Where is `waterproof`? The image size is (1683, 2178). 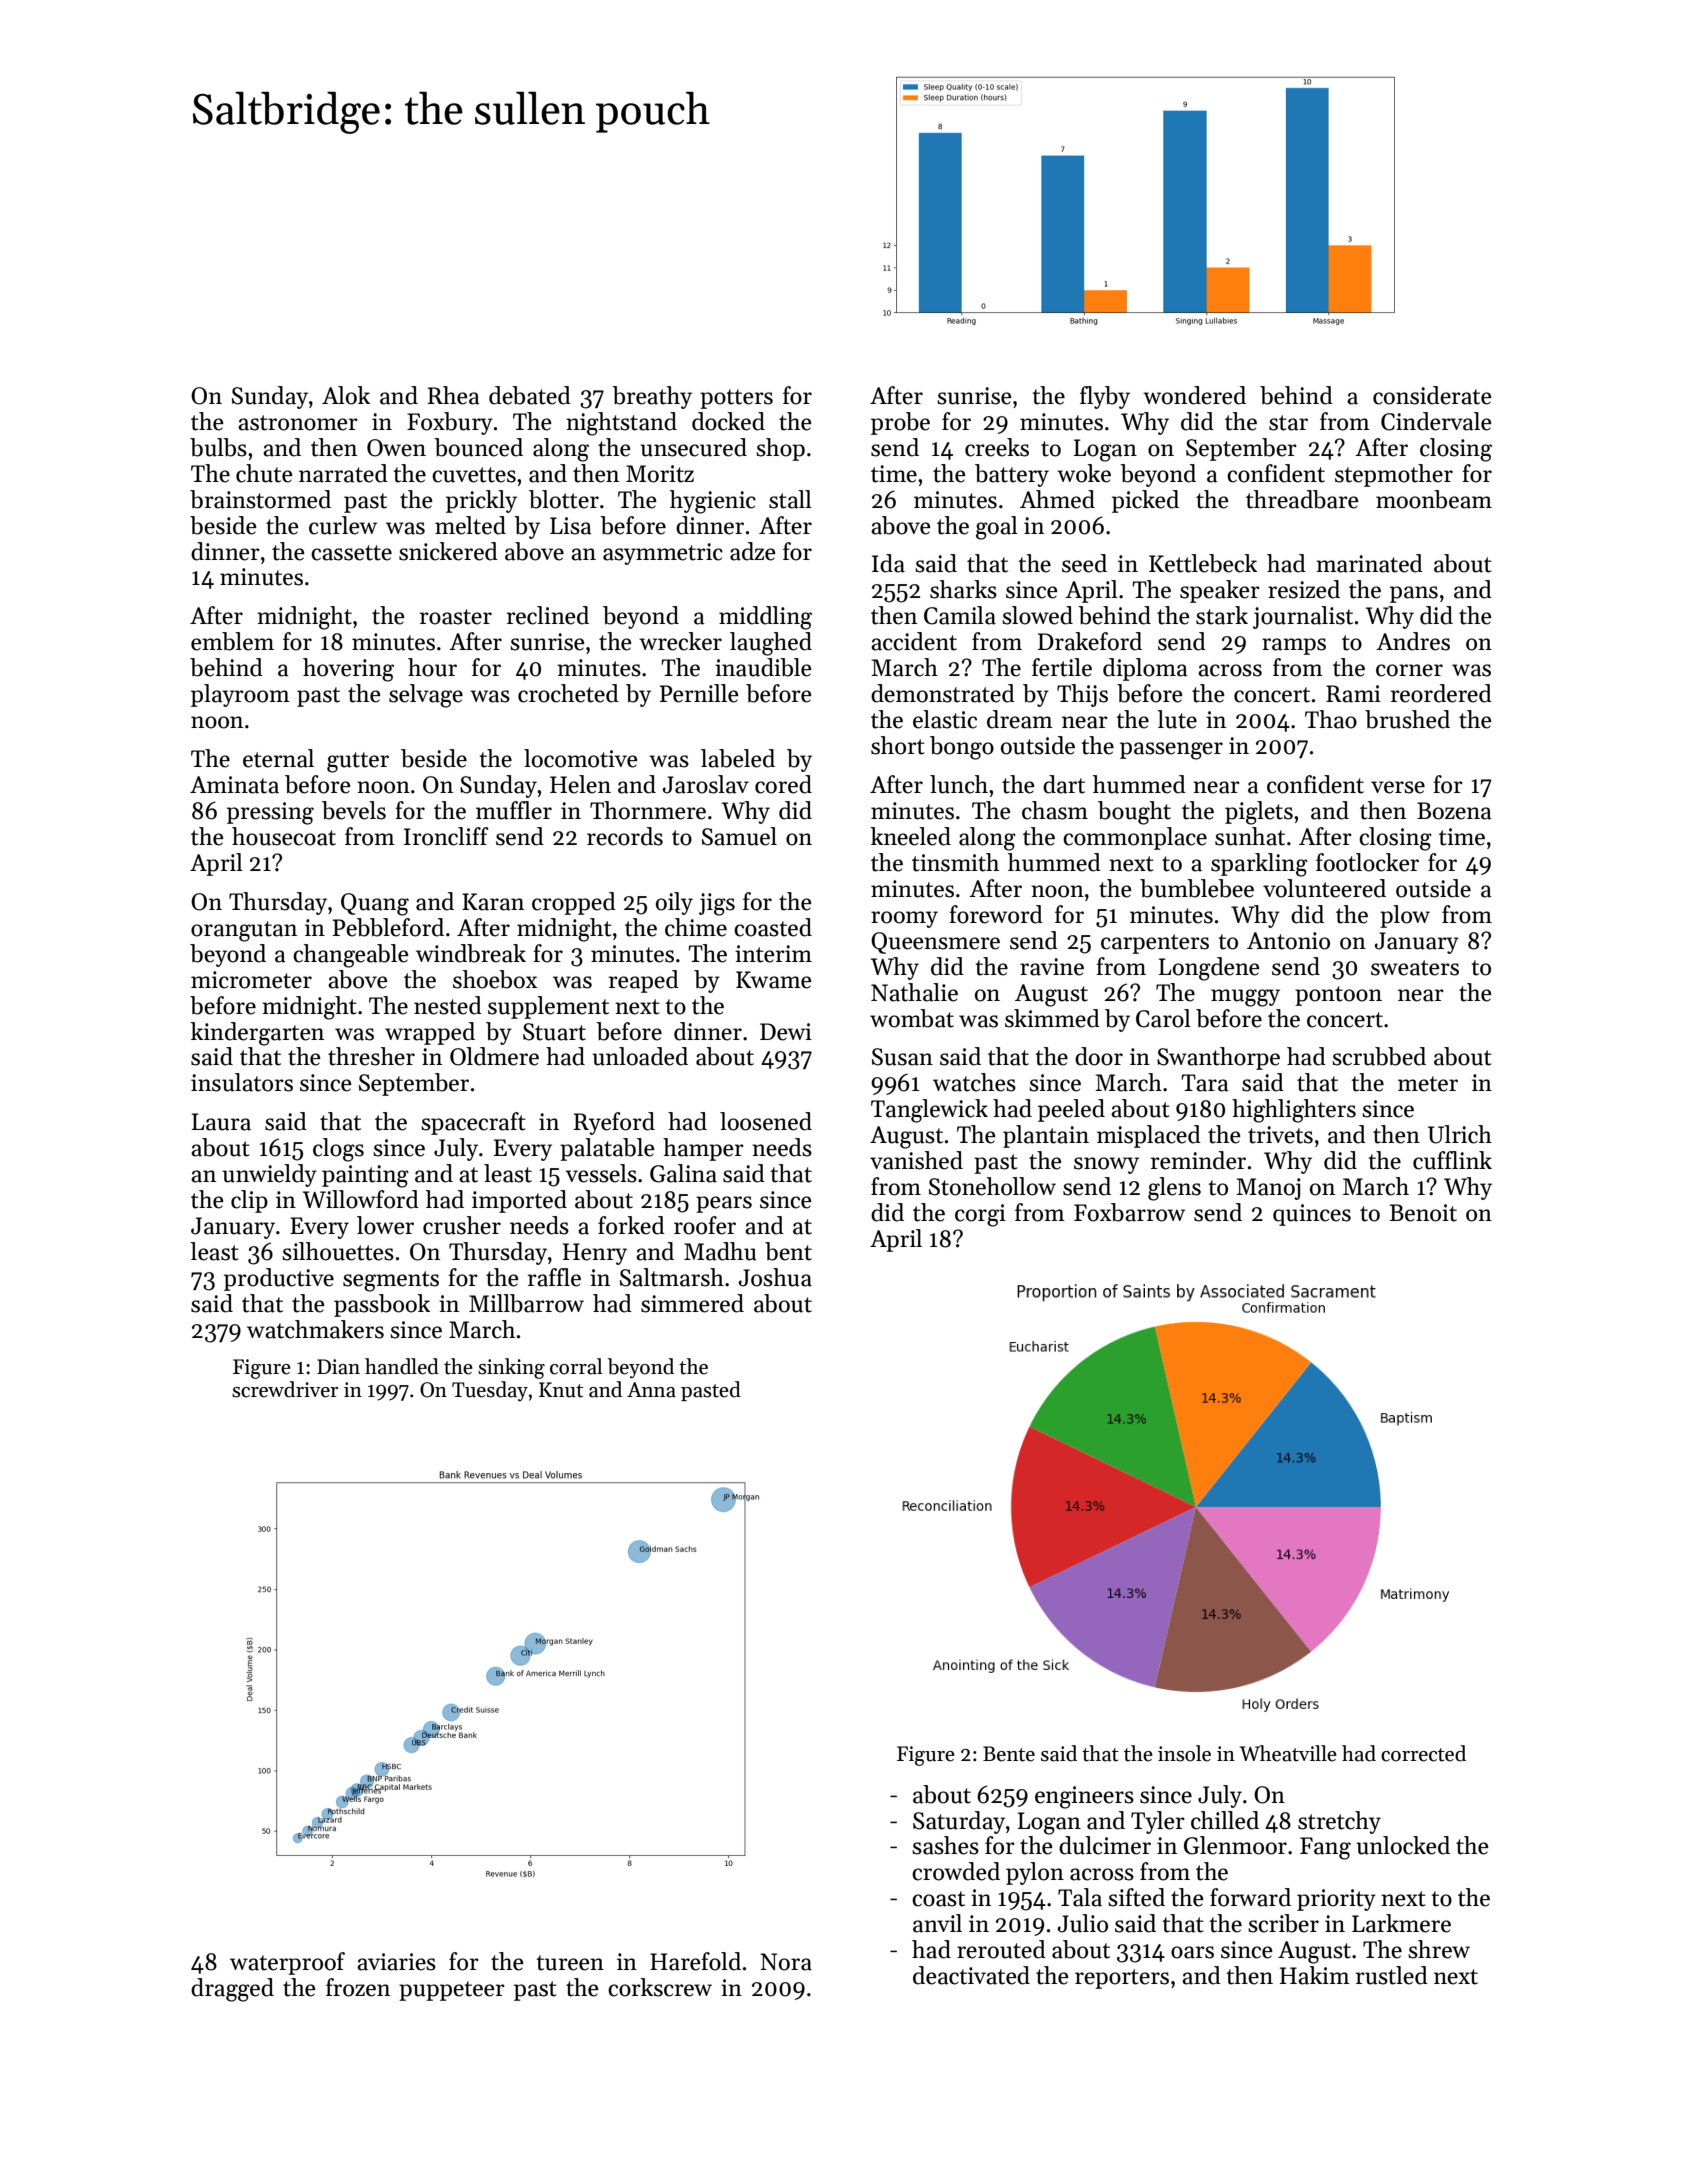 waterproof is located at coordinates (287, 1963).
